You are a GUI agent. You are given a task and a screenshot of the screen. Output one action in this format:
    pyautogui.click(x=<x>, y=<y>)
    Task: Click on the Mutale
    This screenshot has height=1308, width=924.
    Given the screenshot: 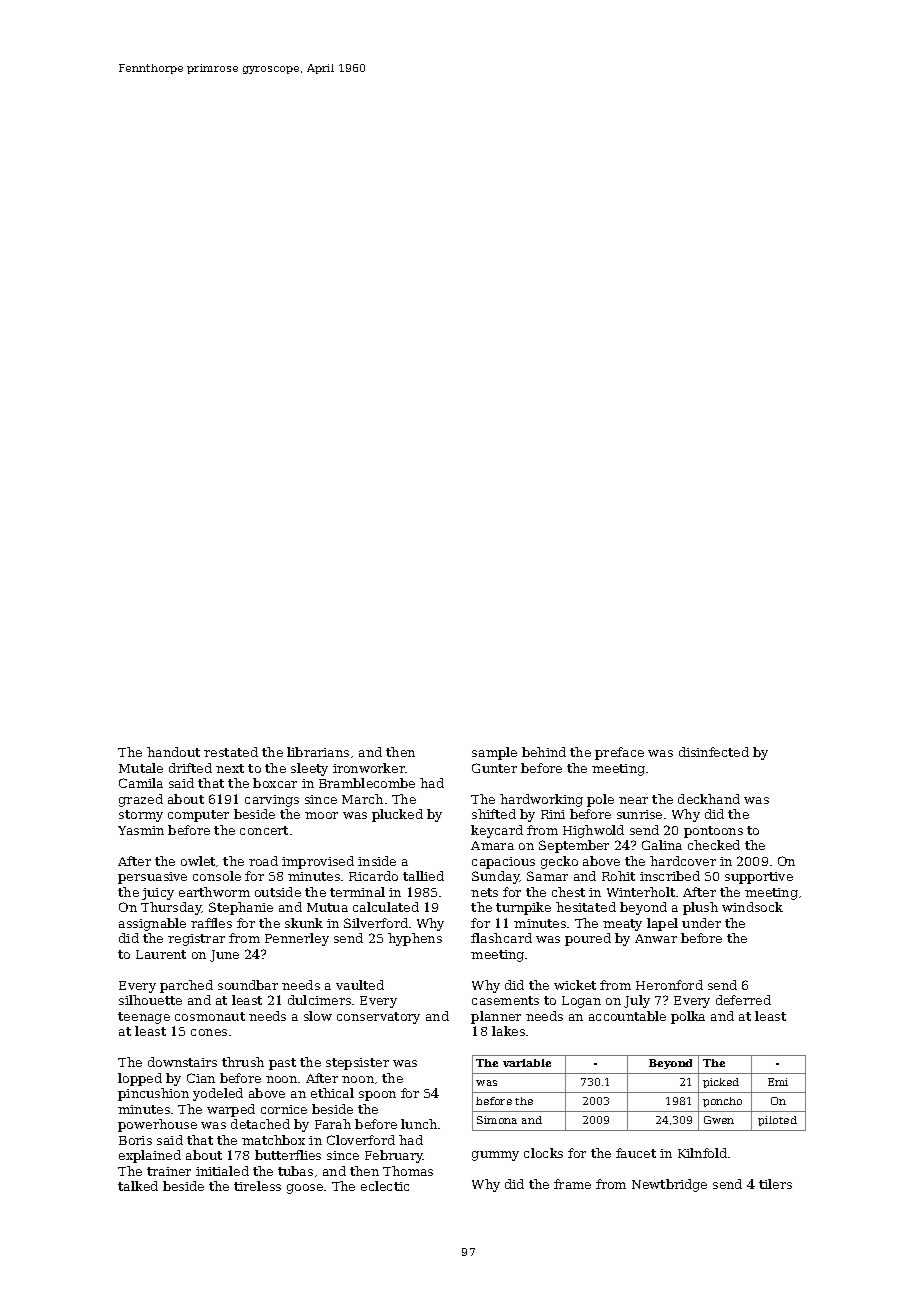 What is the action you would take?
    pyautogui.click(x=141, y=768)
